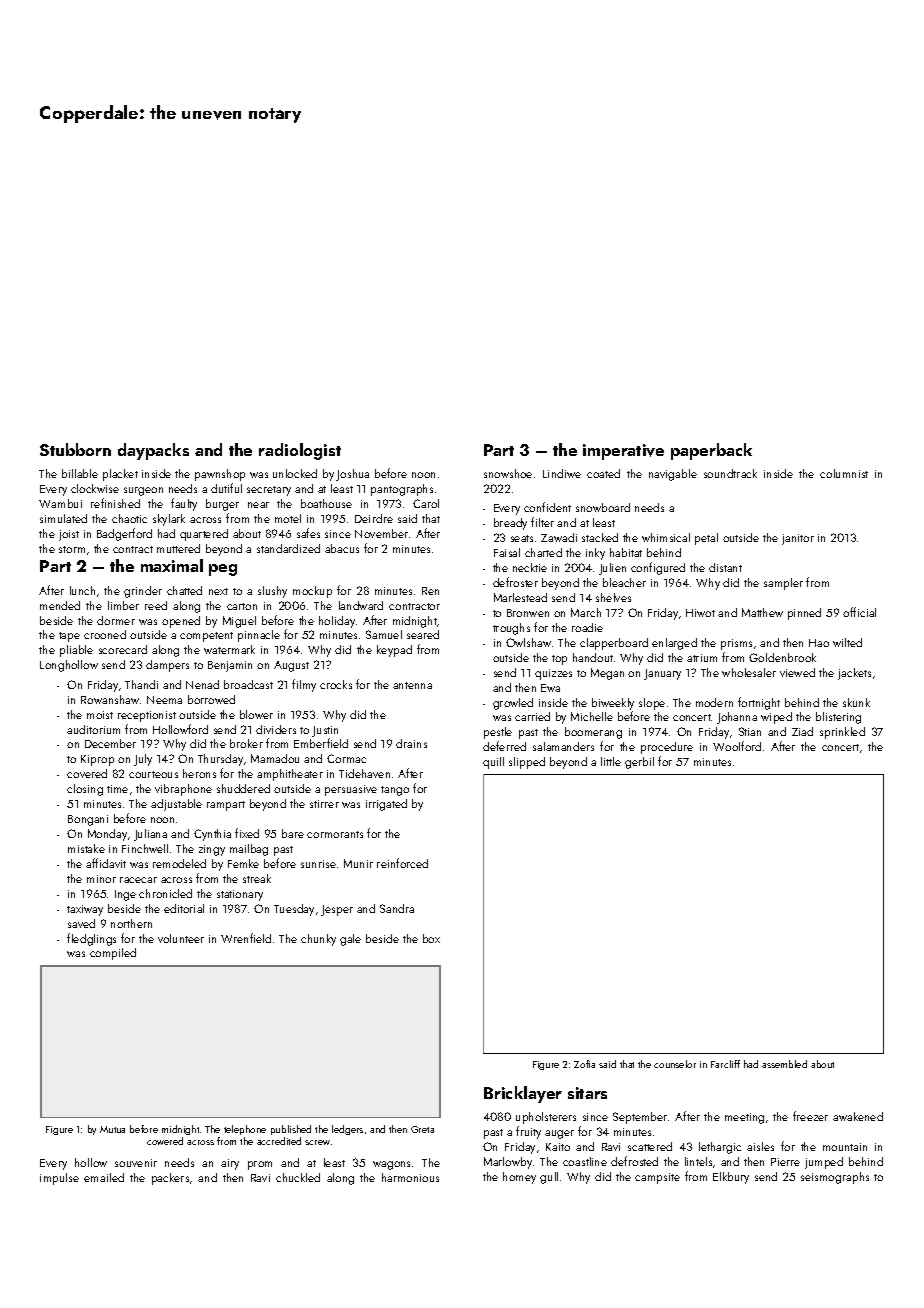 This screenshot has width=924, height=1308. I want to click on box, so click(431, 938).
